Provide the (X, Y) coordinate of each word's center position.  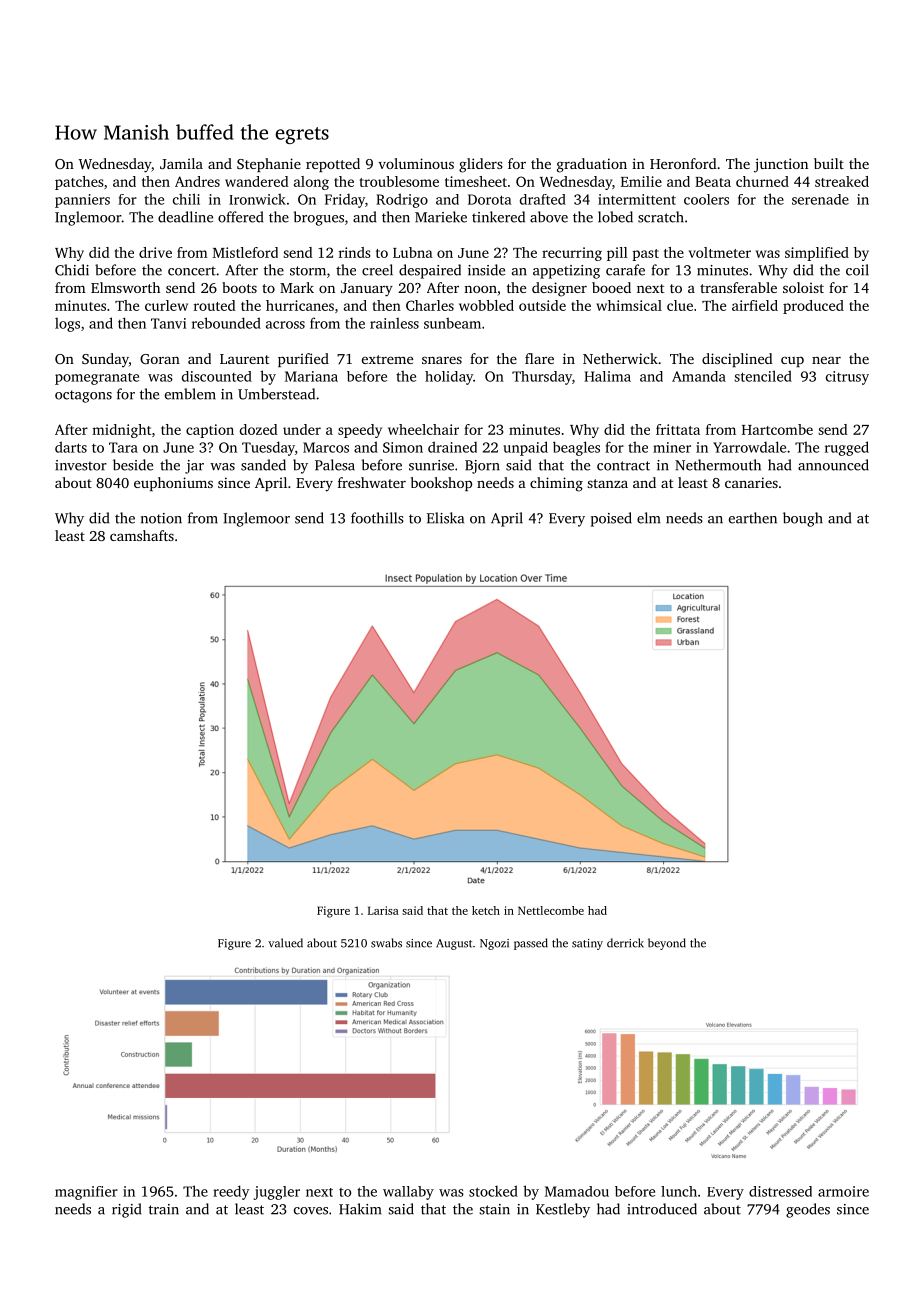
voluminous (416, 163)
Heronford (683, 163)
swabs (386, 943)
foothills (377, 518)
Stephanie (269, 165)
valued (285, 943)
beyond (667, 944)
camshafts (142, 535)
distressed (780, 1191)
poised (611, 519)
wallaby (408, 1193)
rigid (126, 1210)
